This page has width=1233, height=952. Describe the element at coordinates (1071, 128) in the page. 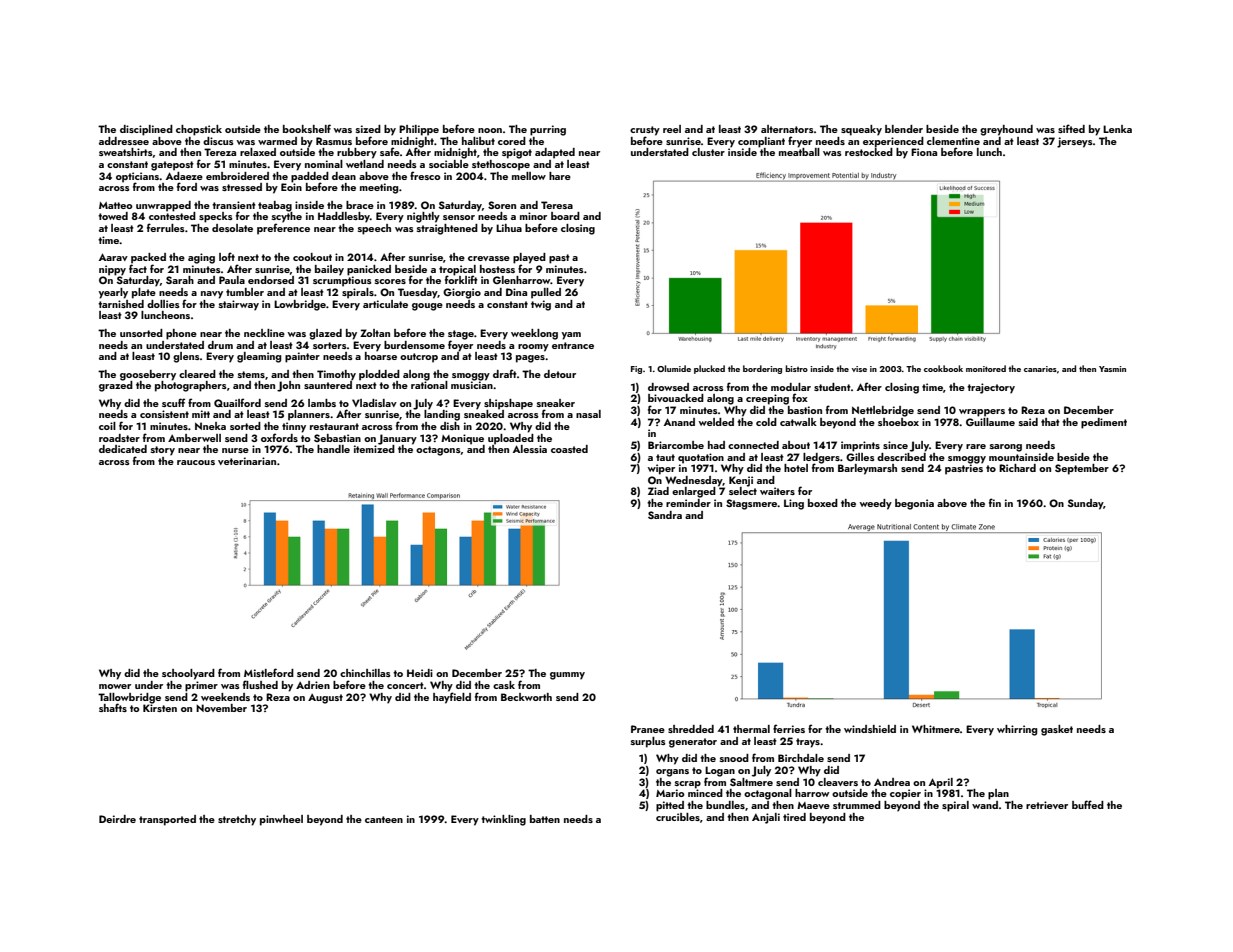

I see `sifted` at that location.
